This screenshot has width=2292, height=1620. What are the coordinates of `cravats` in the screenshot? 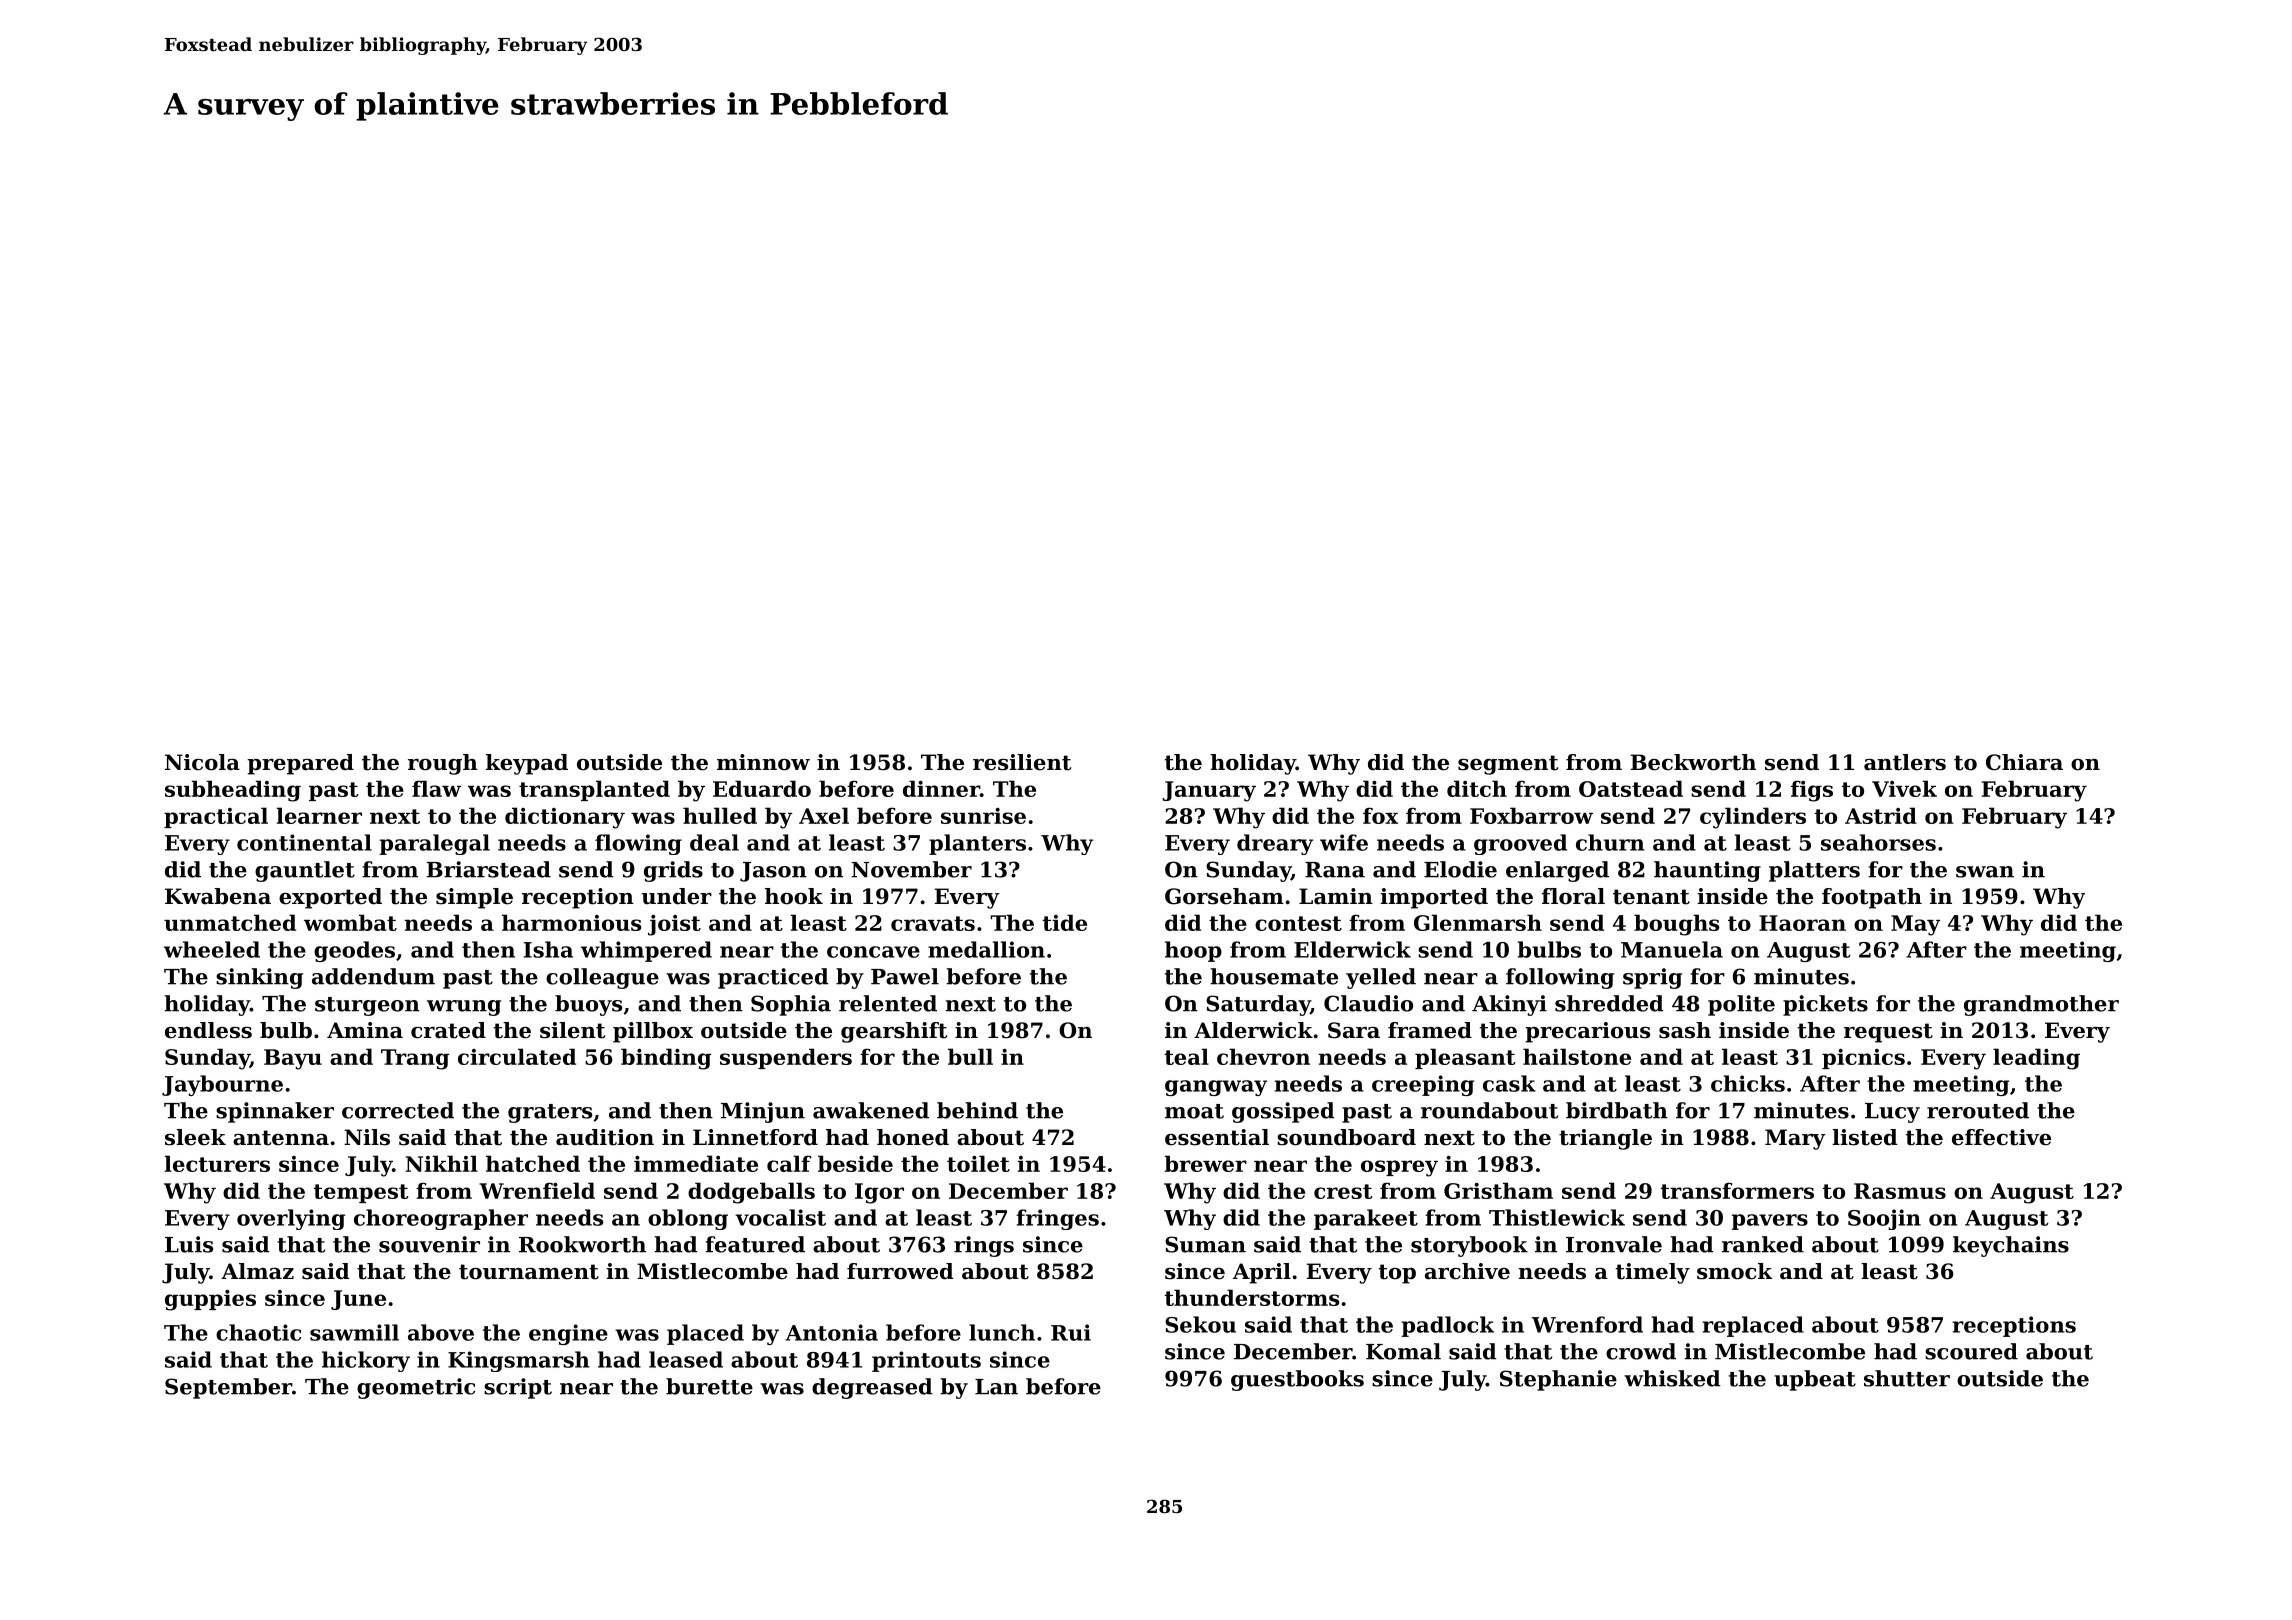 It's located at (933, 923).
